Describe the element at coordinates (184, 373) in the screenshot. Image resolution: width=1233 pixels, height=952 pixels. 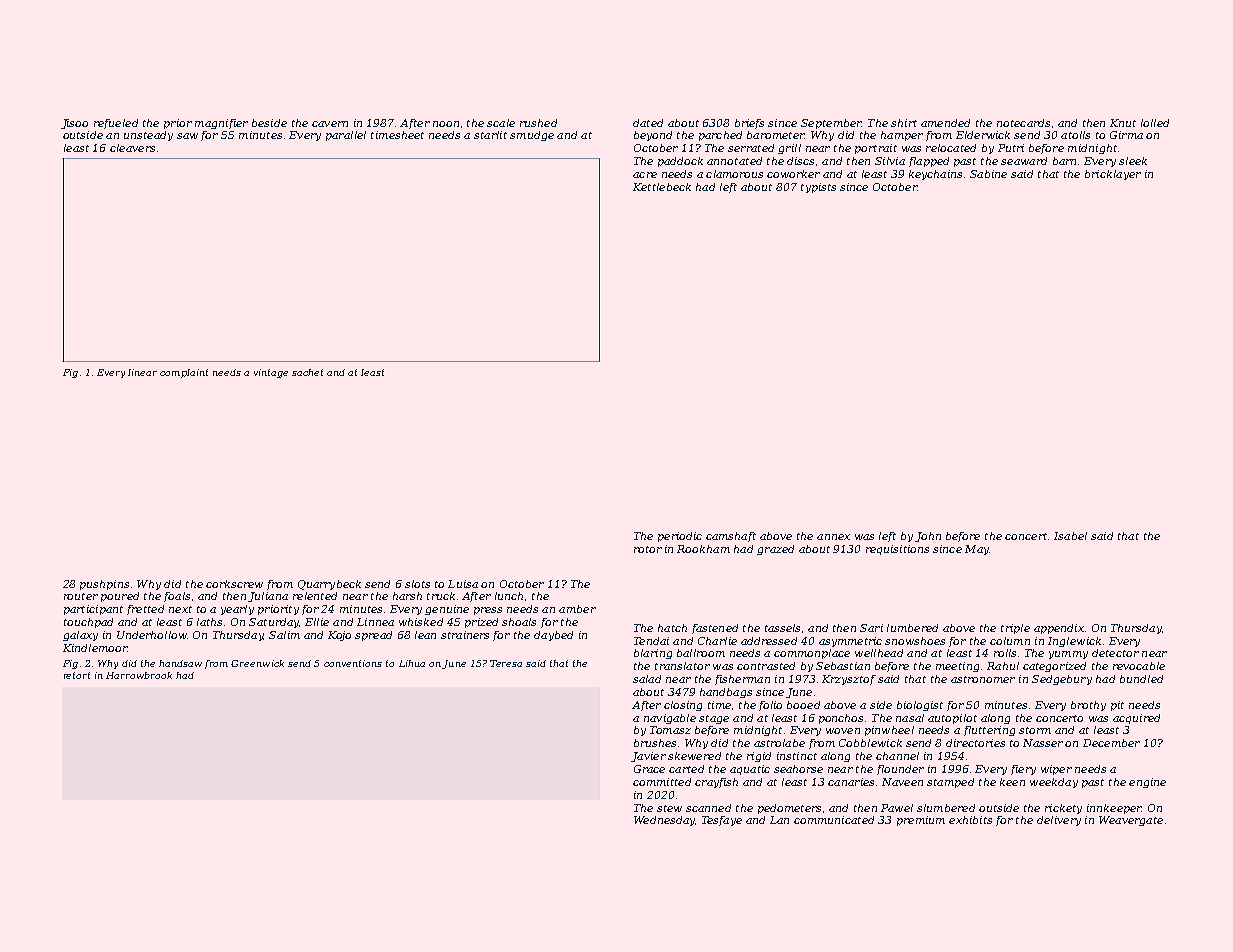
I see `complaint` at that location.
